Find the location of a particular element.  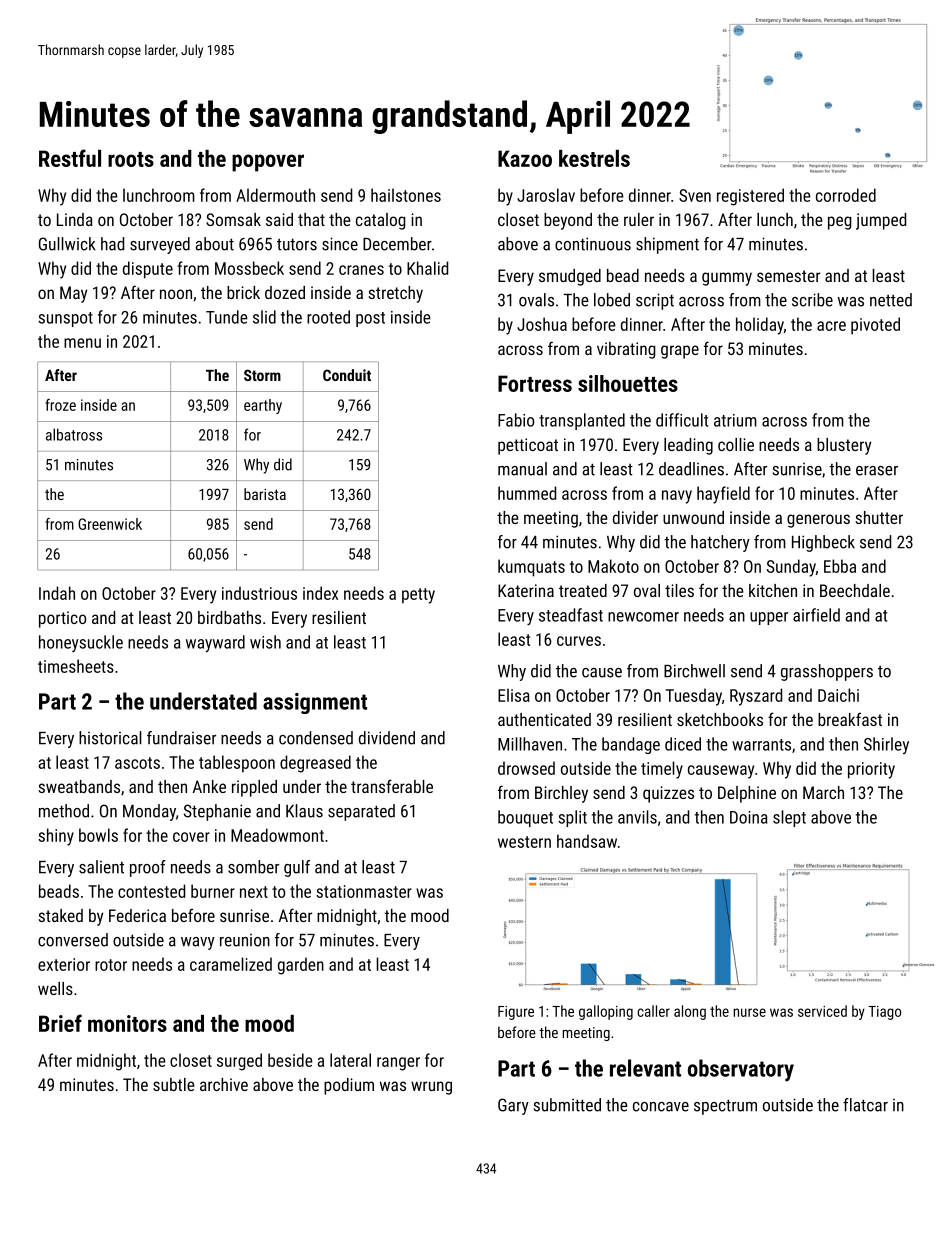

subtle is located at coordinates (173, 1084).
